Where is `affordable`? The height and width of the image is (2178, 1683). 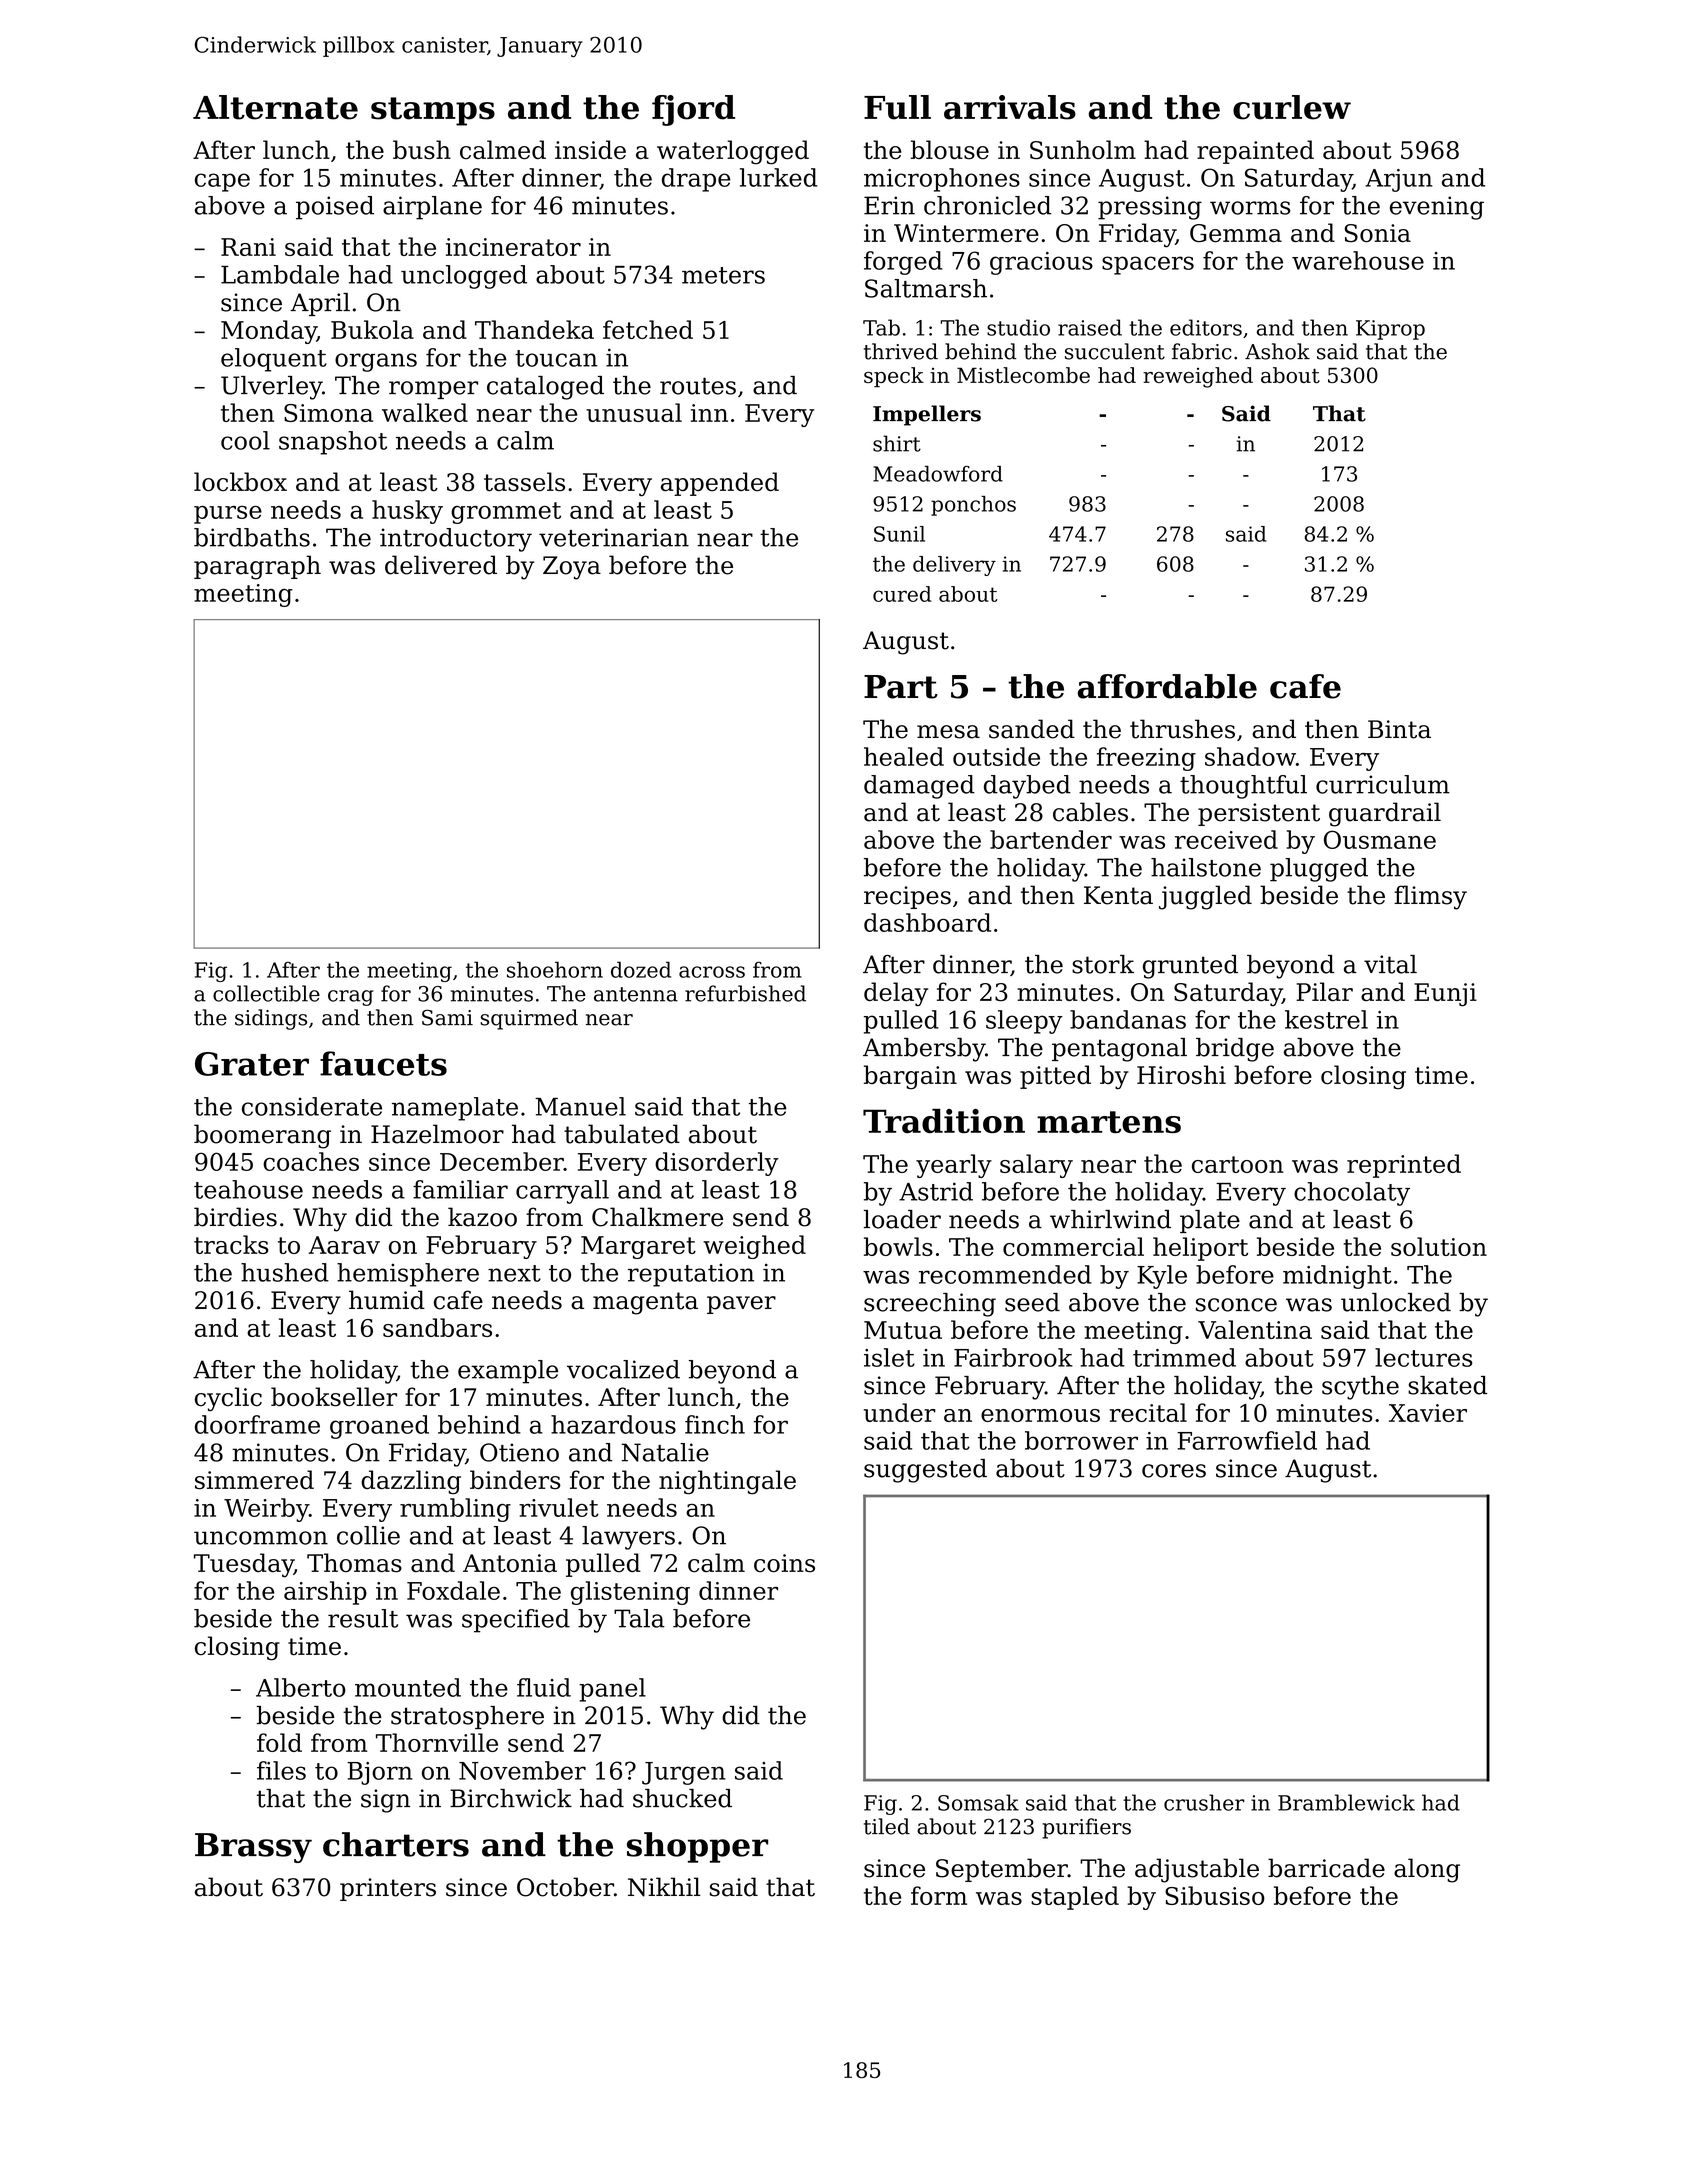
affordable is located at coordinates (1167, 686).
